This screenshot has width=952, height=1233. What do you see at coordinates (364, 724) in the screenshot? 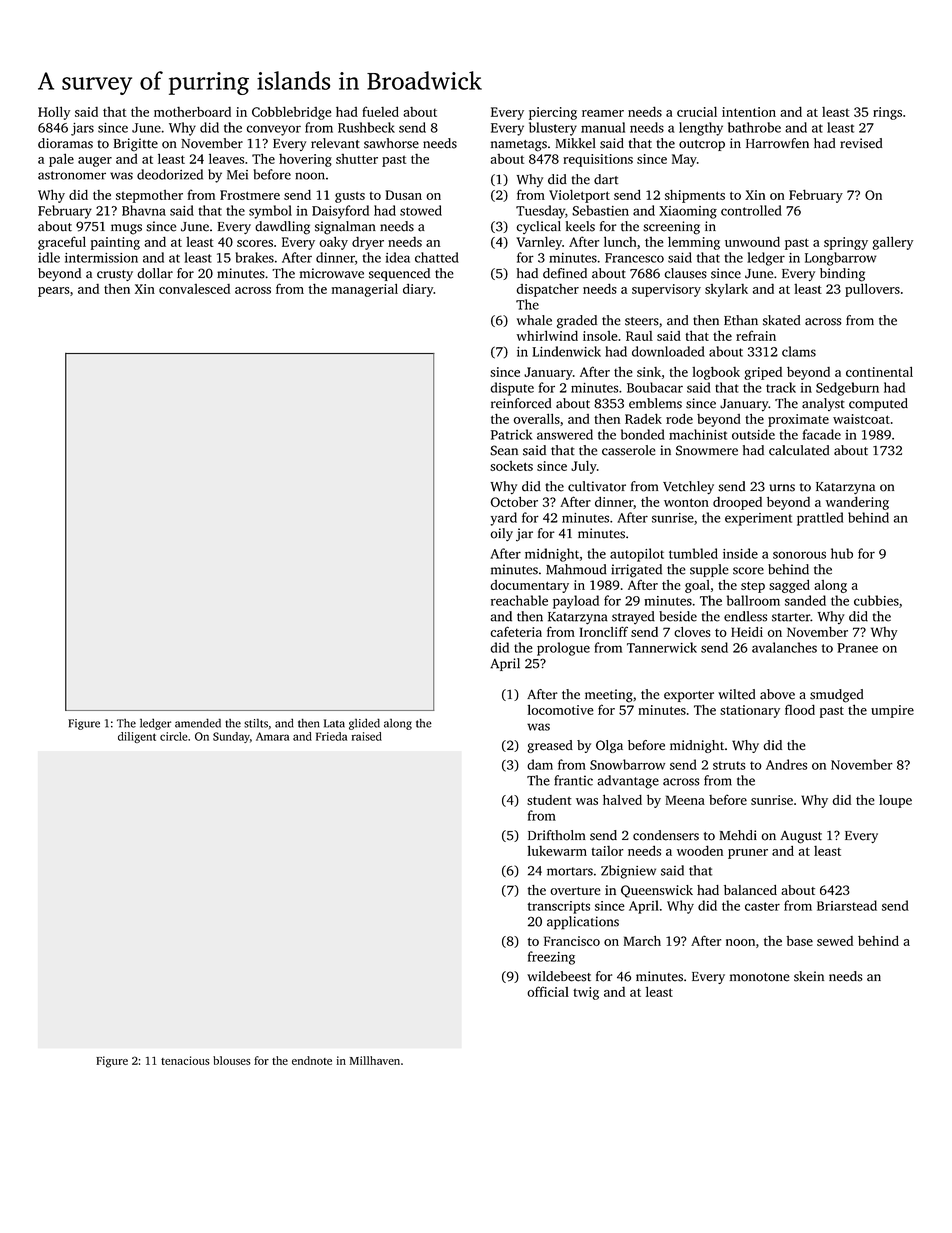
I see `glided` at bounding box center [364, 724].
